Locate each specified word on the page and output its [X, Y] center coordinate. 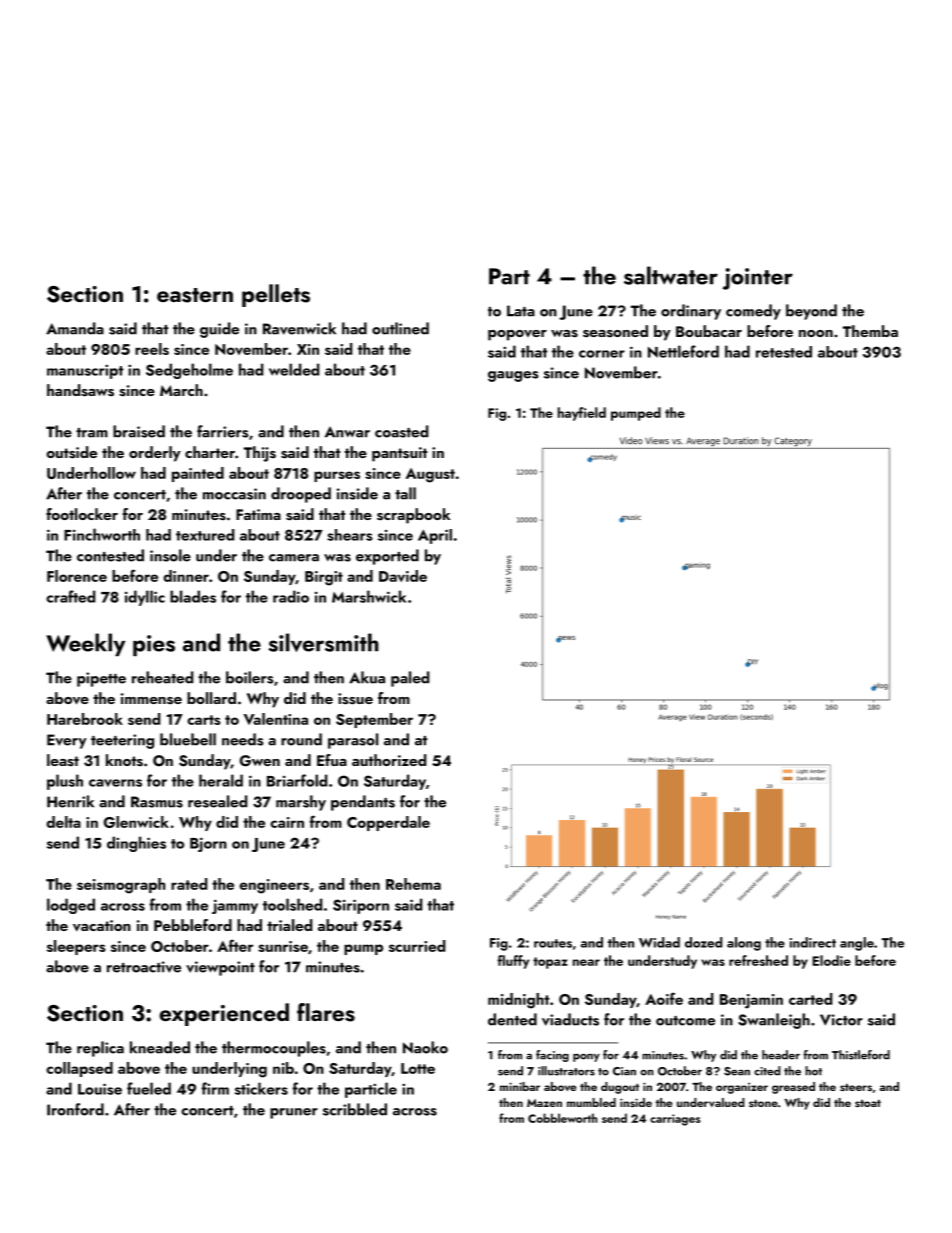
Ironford [75, 1109]
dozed [703, 942]
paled [410, 679]
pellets [276, 295]
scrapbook [414, 516]
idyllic [145, 598]
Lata [521, 311]
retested [784, 352]
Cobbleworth [562, 1118]
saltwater [671, 275]
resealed [217, 801]
